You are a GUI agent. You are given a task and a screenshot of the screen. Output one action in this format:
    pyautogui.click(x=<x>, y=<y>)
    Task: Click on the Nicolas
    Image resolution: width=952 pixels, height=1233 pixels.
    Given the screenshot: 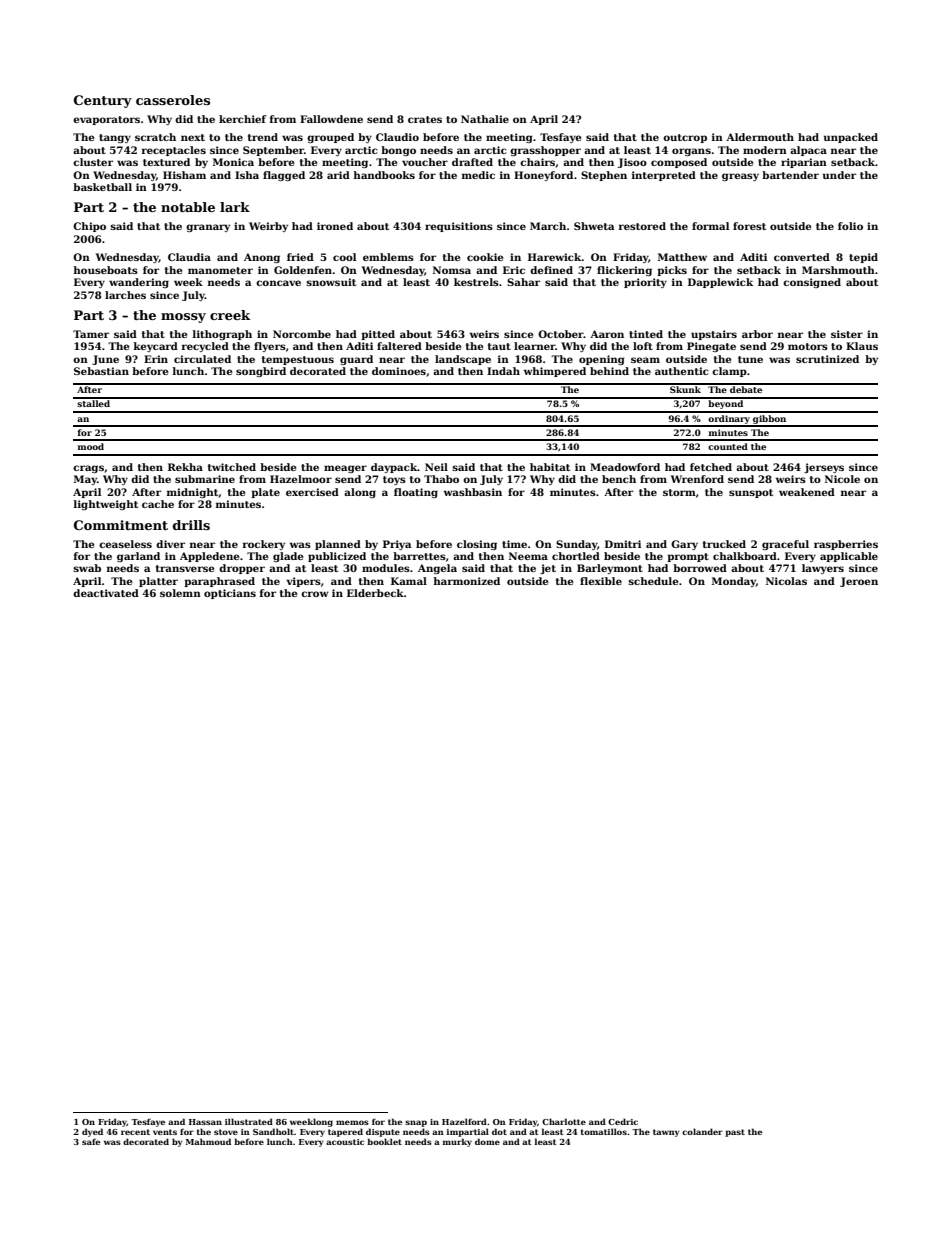 What is the action you would take?
    pyautogui.click(x=786, y=581)
